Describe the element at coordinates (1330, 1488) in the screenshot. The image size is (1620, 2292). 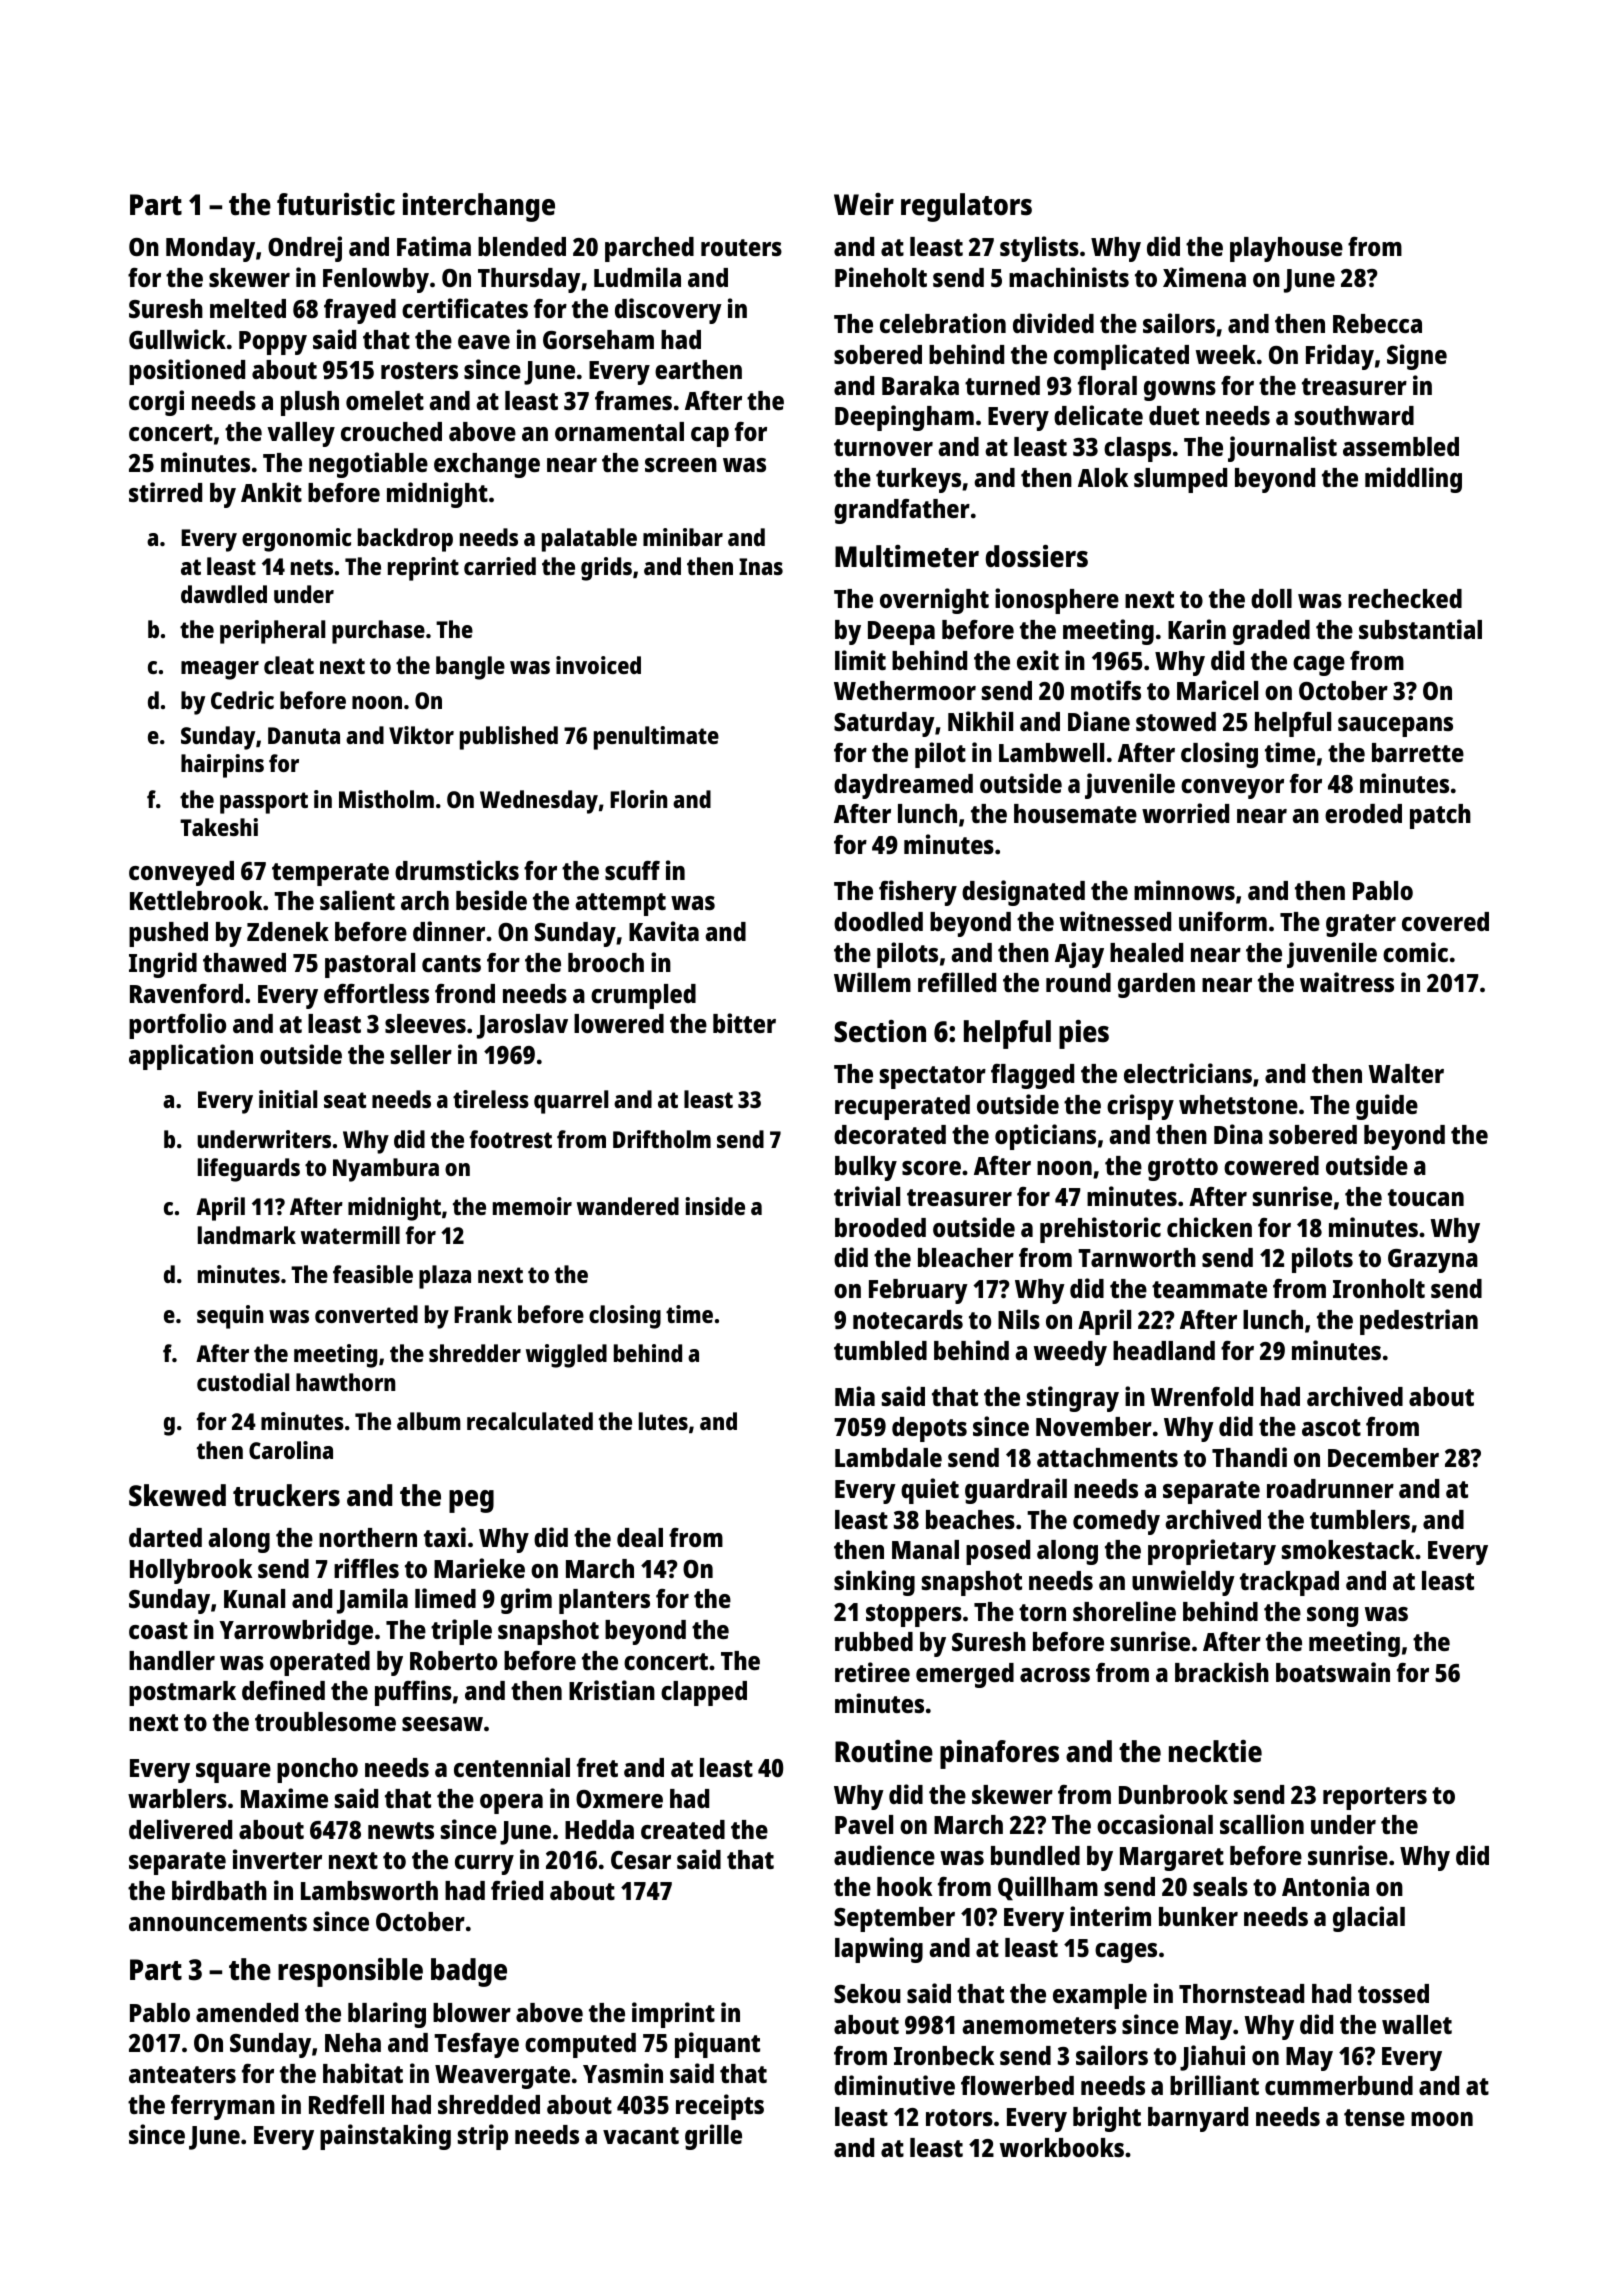
I see `roadrunner` at that location.
